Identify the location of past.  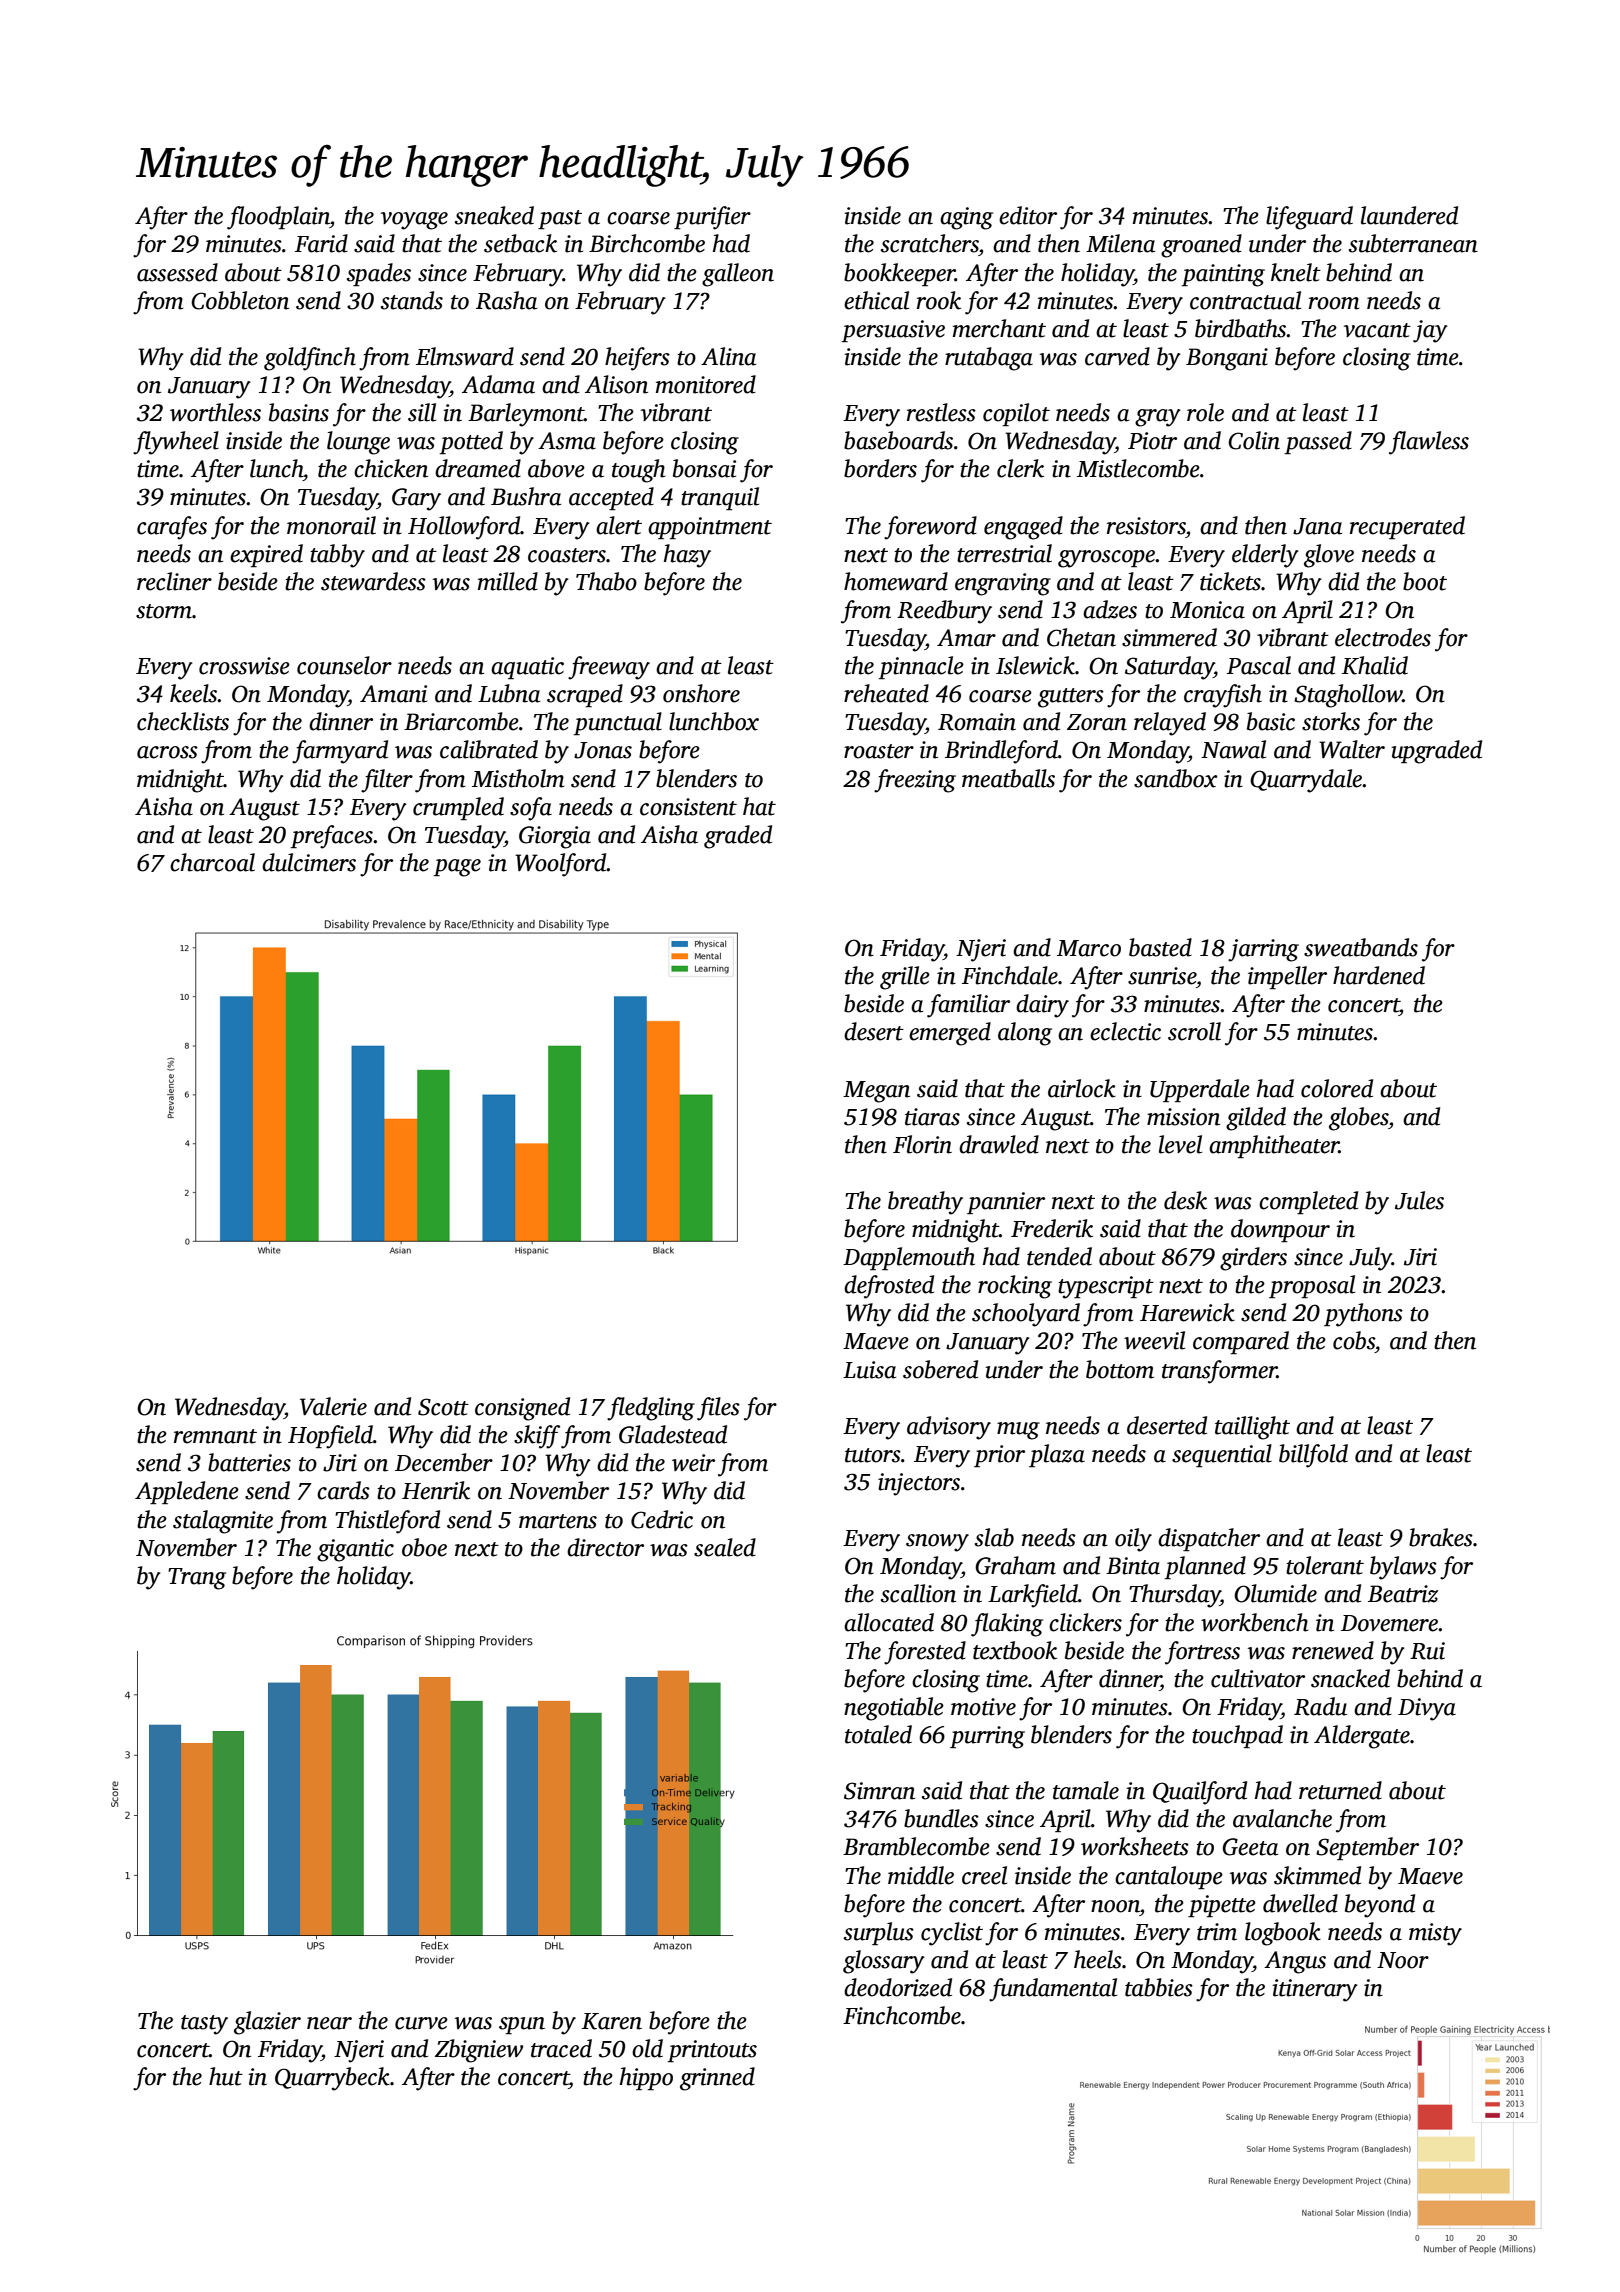
(560, 219).
